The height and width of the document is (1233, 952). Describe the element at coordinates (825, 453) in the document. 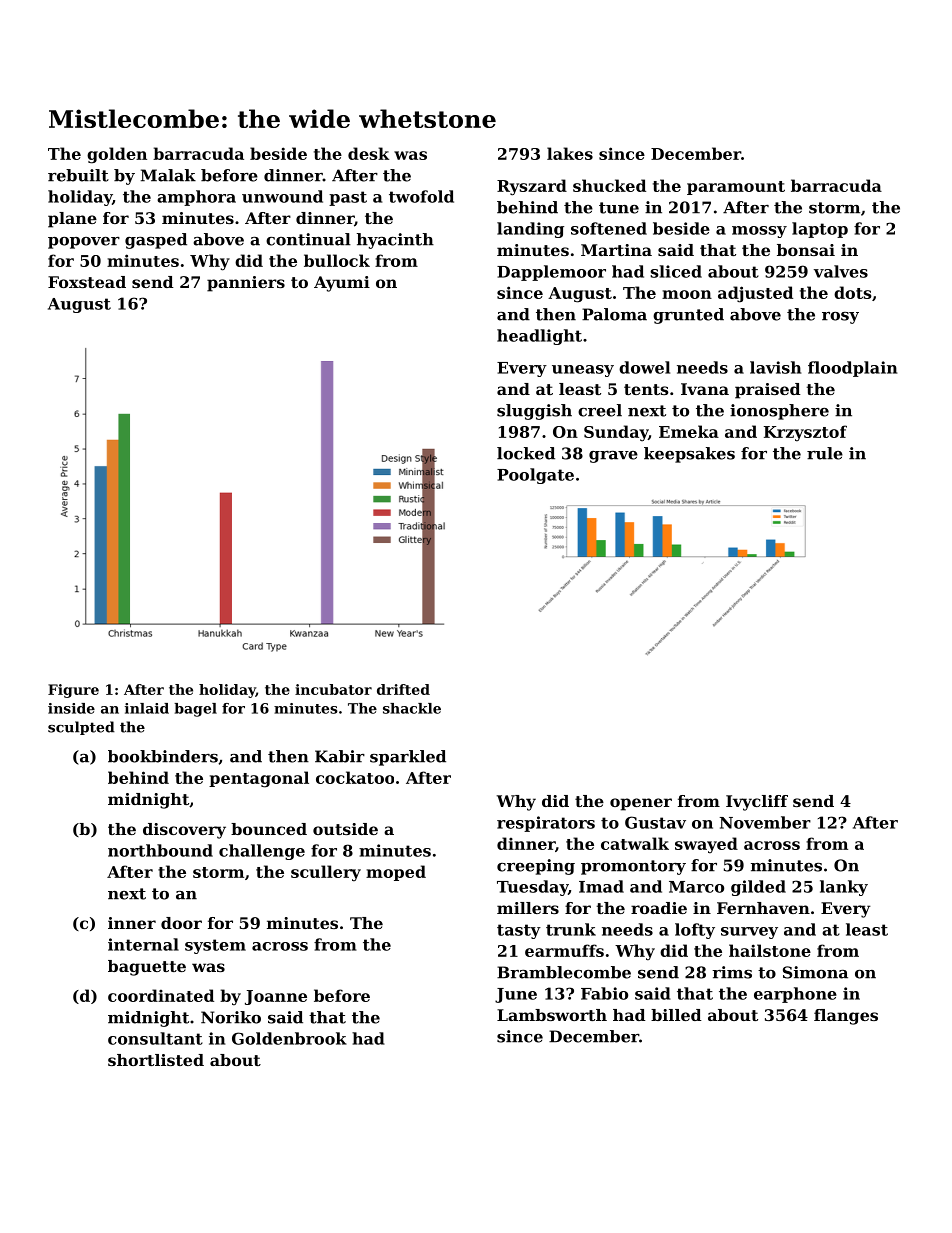

I see `rule` at that location.
